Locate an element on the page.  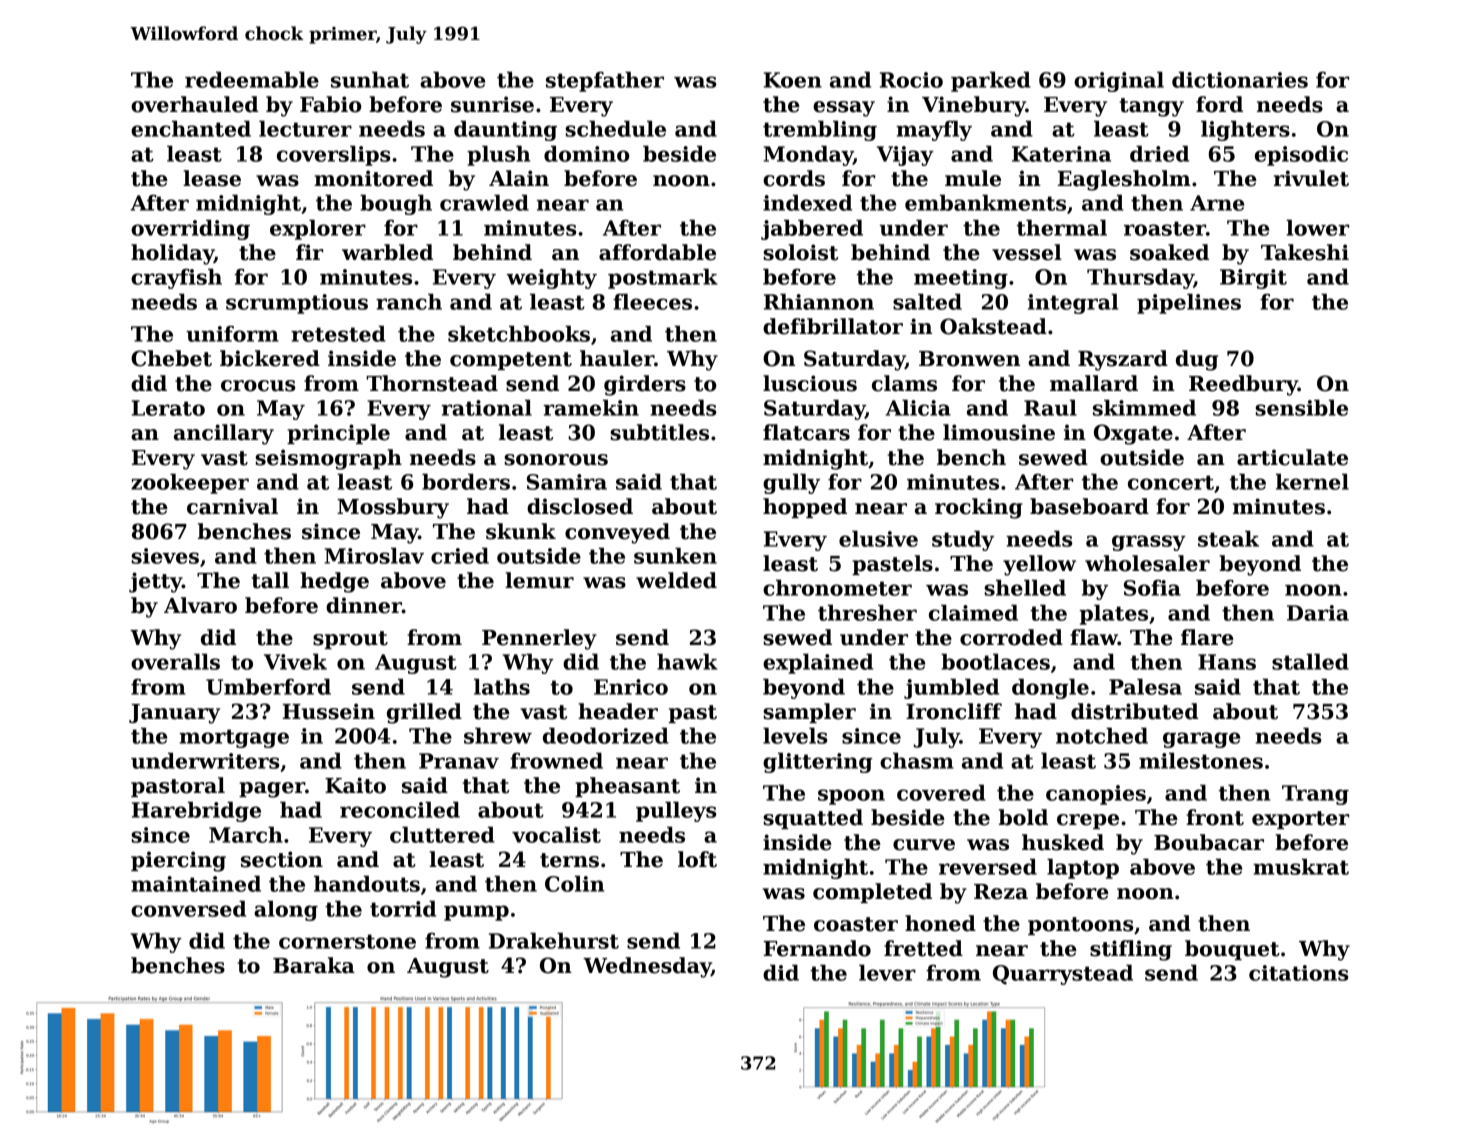
Arne is located at coordinates (1217, 203).
